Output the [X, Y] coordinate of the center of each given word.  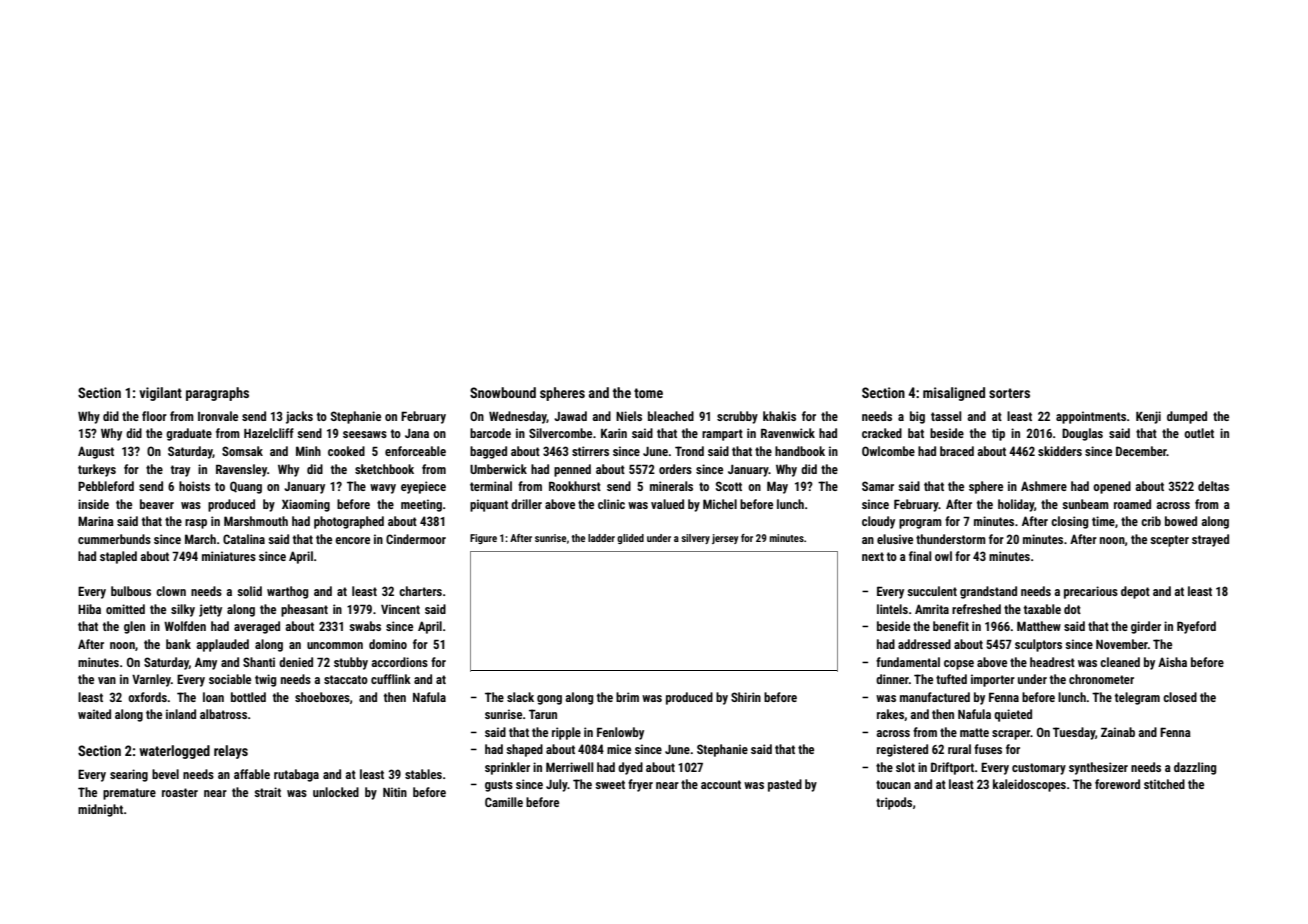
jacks [299, 417]
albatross [223, 714]
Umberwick [498, 469]
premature [129, 794]
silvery [695, 539]
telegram [1137, 698]
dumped [1187, 417]
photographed [349, 522]
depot [1135, 592]
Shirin [746, 697]
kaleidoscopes [1029, 785]
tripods [894, 803]
